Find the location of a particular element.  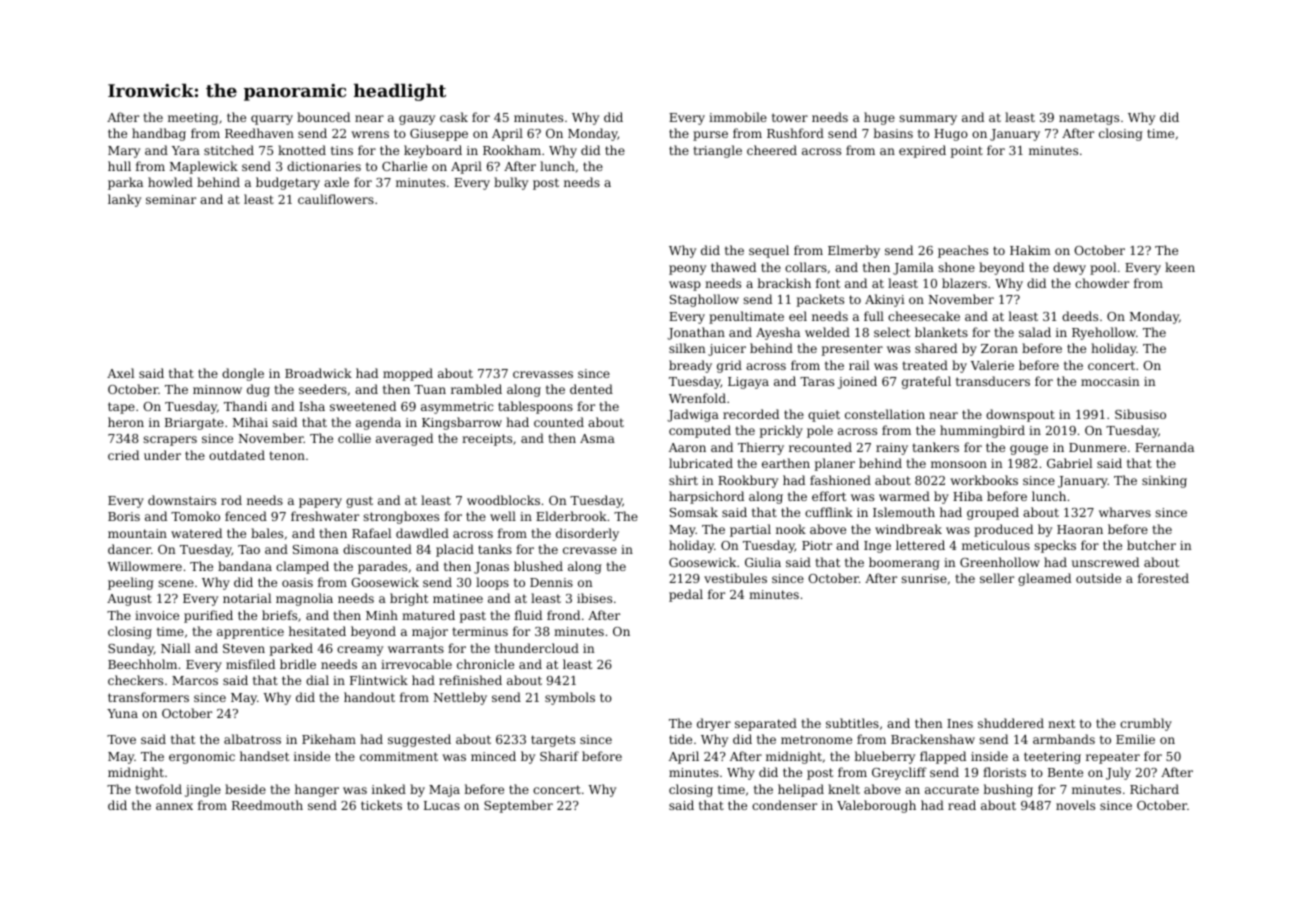

triangle is located at coordinates (717, 151).
